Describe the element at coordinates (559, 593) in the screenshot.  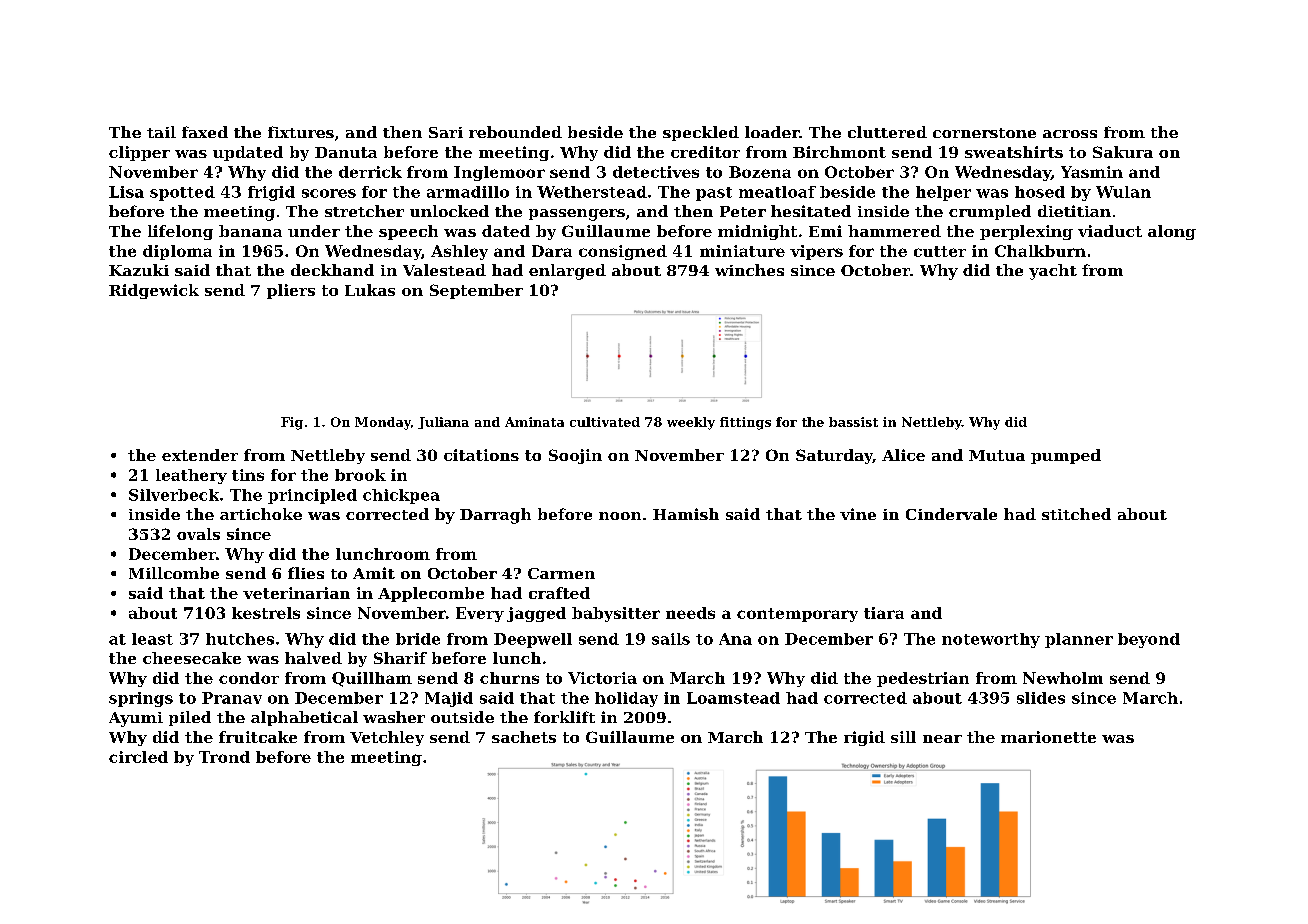
I see `crafted` at that location.
